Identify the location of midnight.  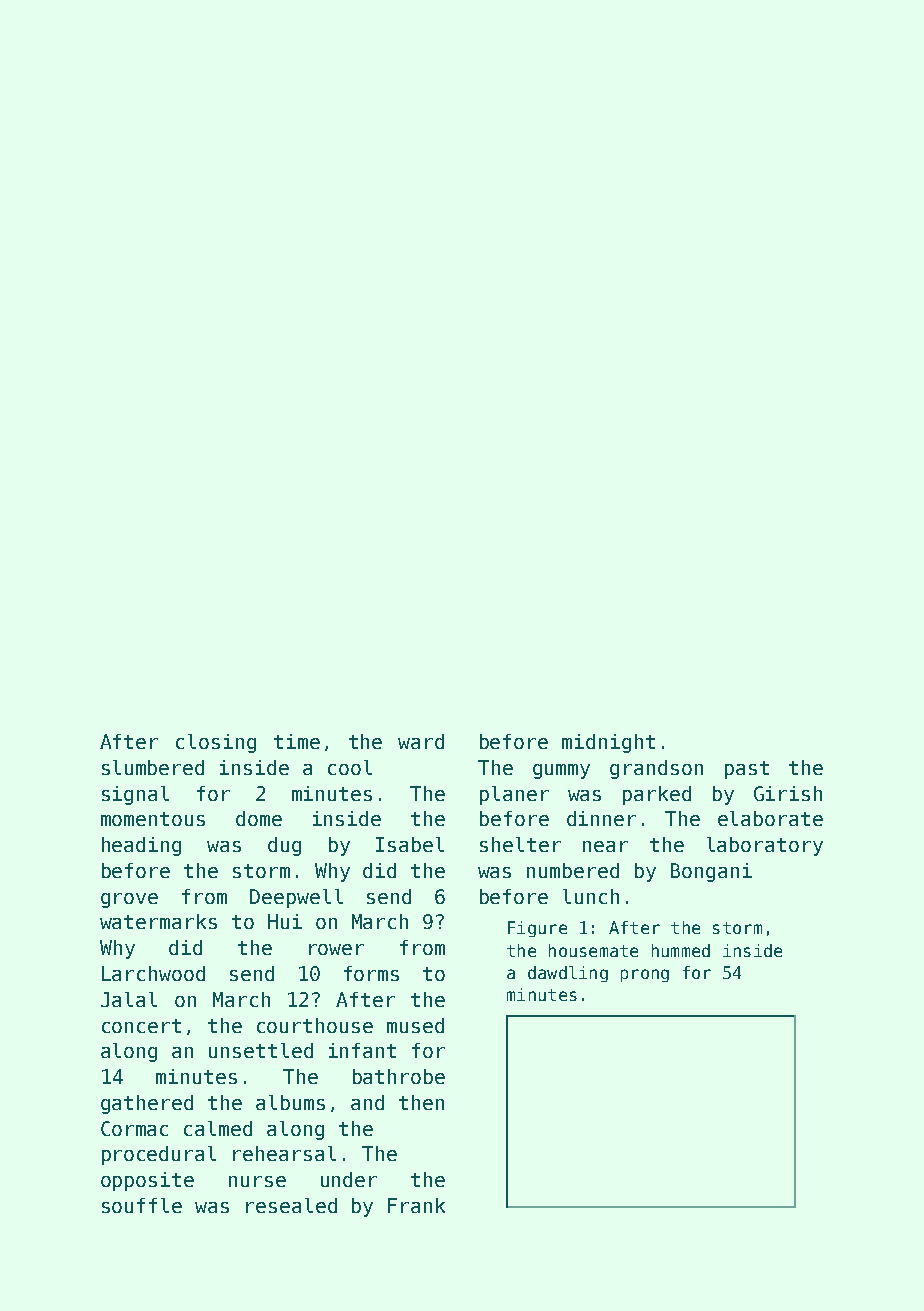
(608, 743).
